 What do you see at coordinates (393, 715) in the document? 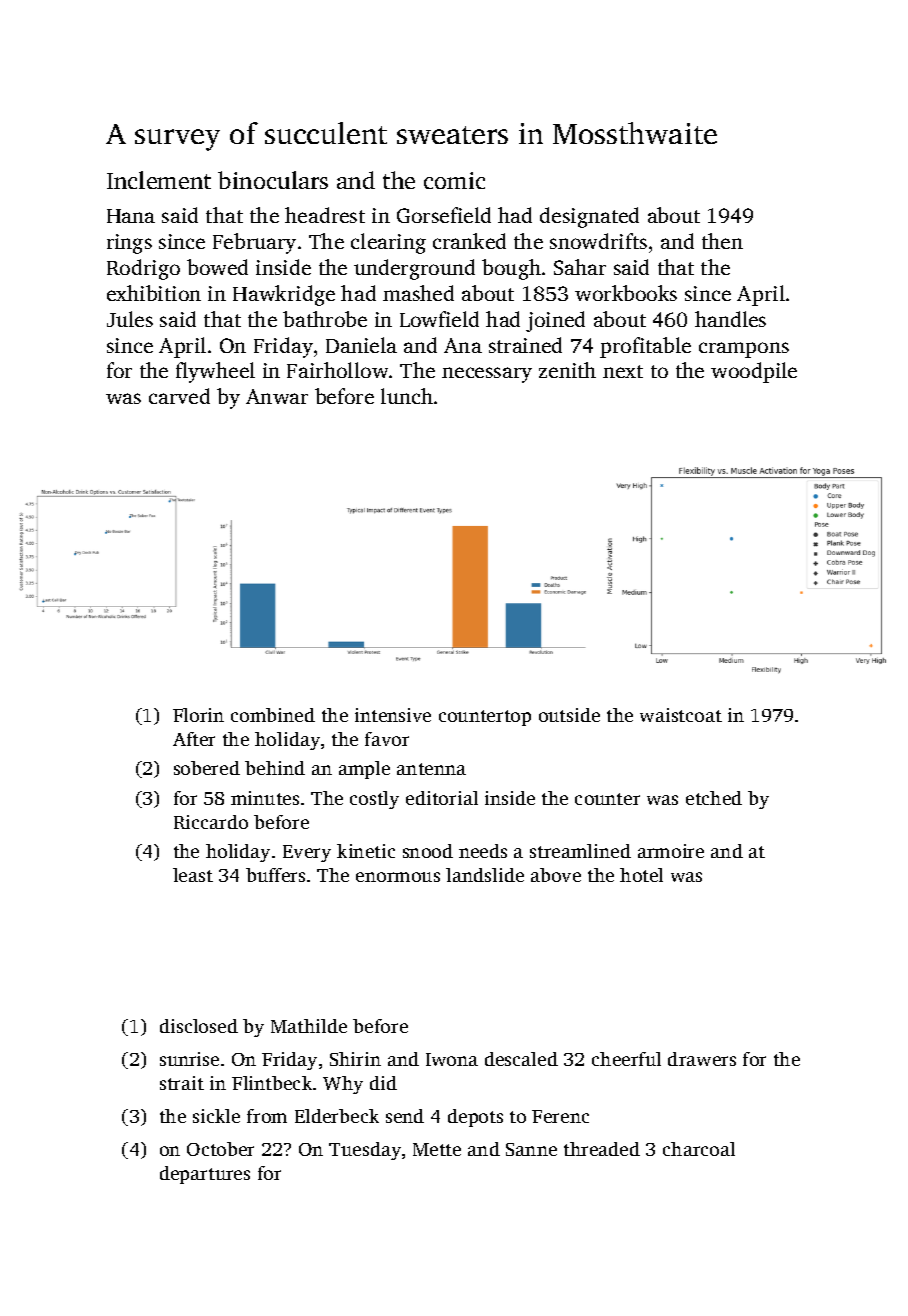
I see `intensive` at bounding box center [393, 715].
